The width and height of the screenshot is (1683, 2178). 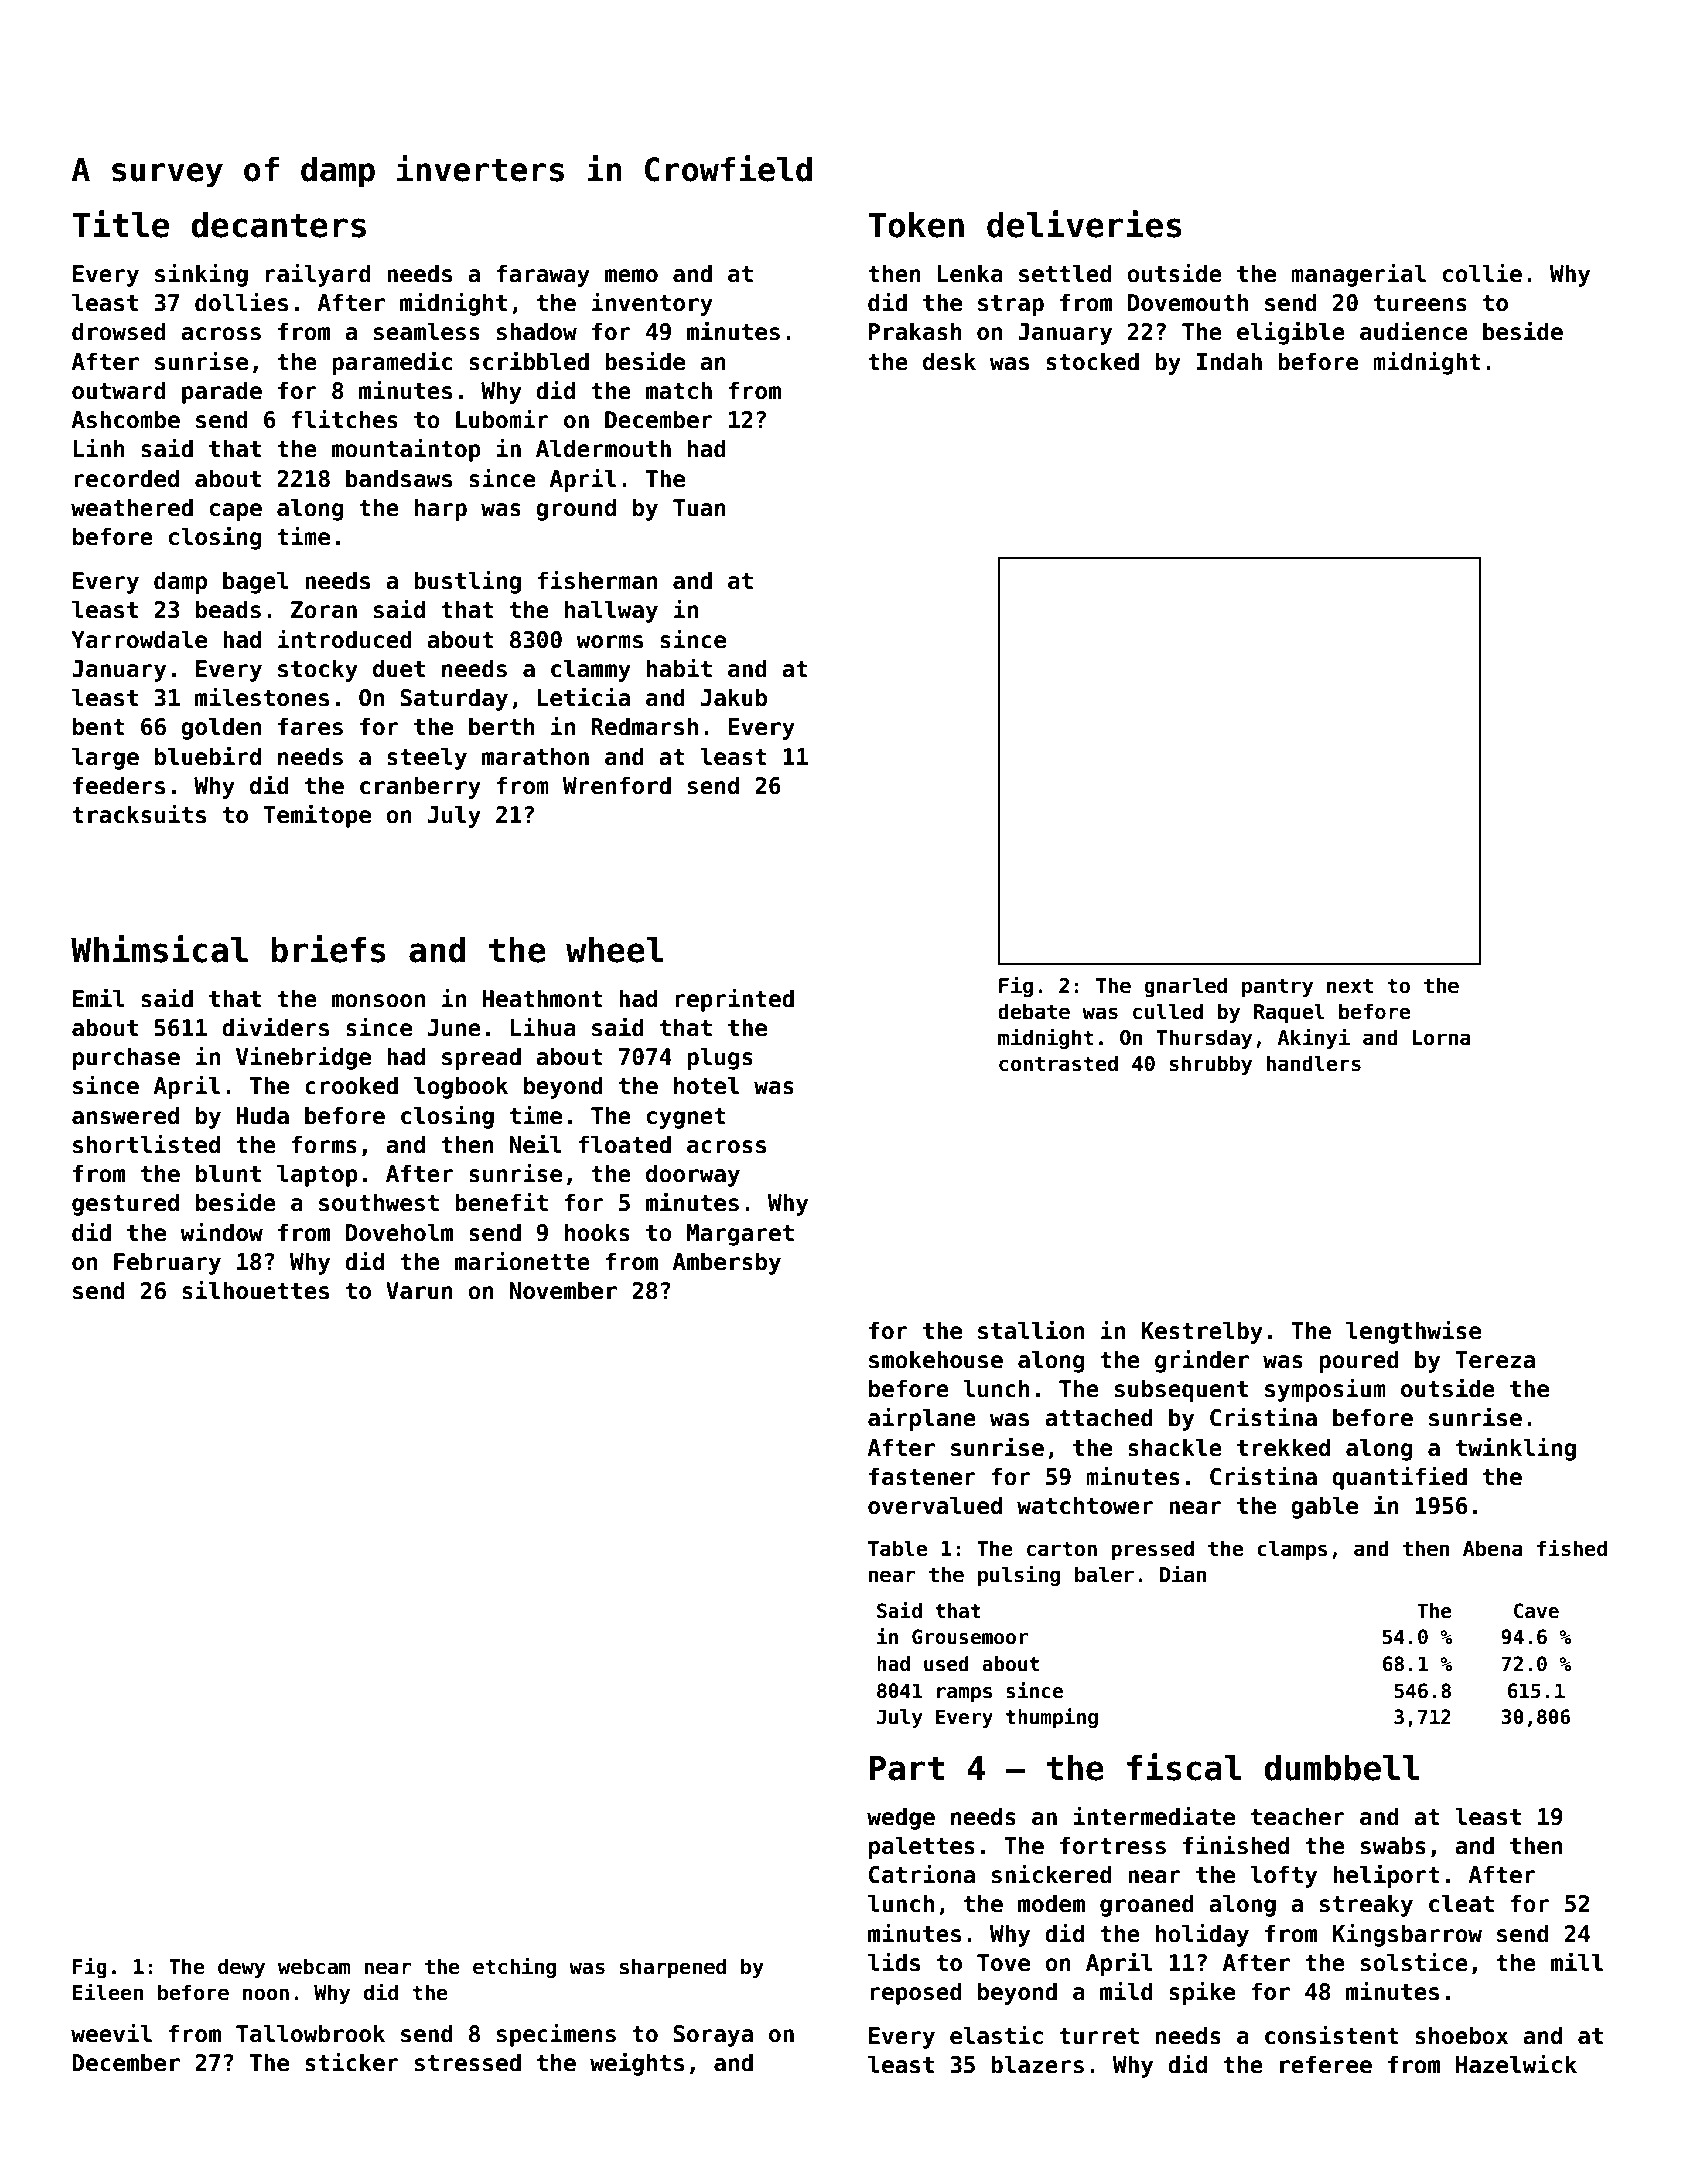 What do you see at coordinates (1358, 275) in the screenshot?
I see `managerial` at bounding box center [1358, 275].
